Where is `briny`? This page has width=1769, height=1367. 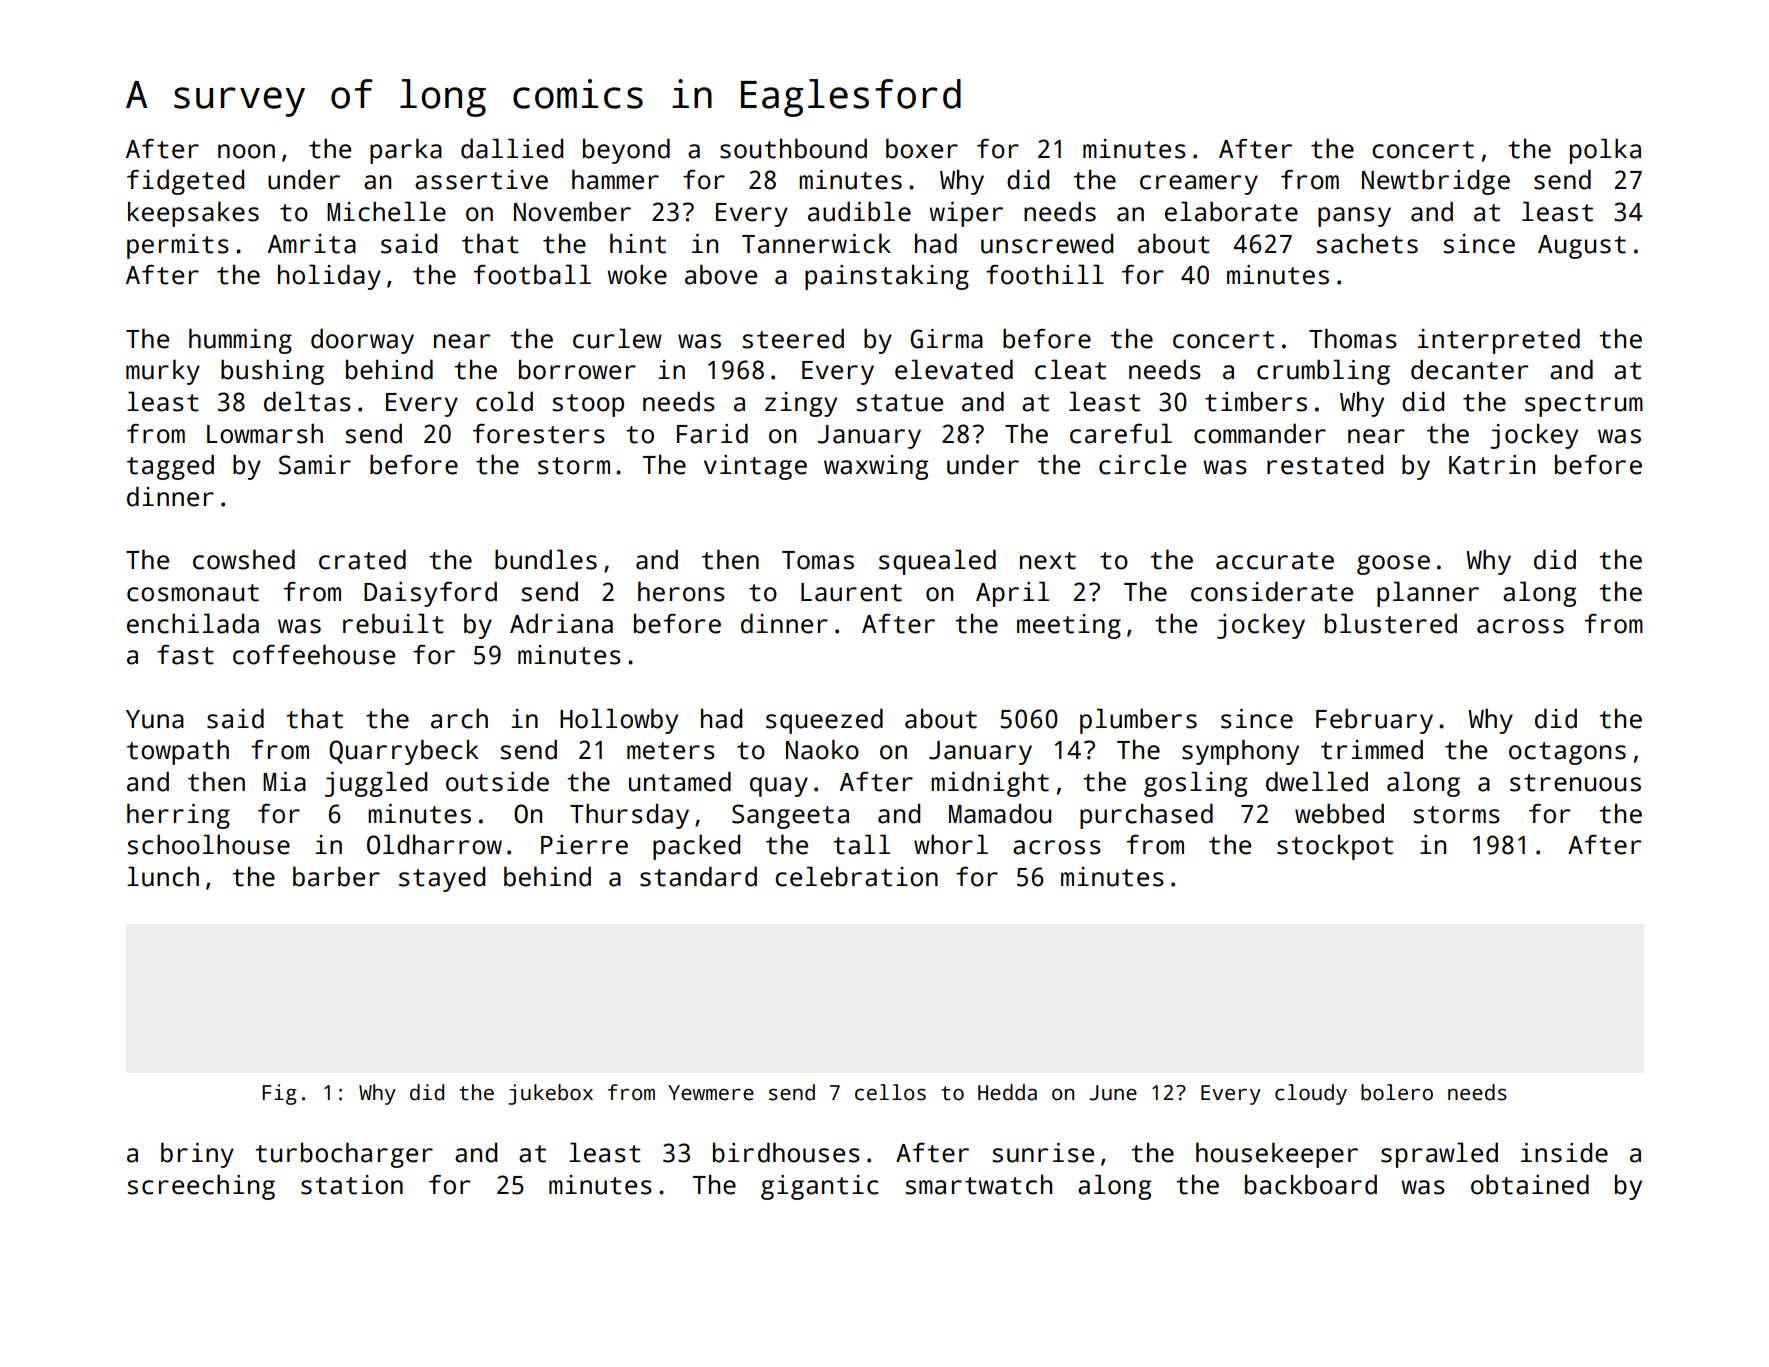 briny is located at coordinates (197, 1155).
